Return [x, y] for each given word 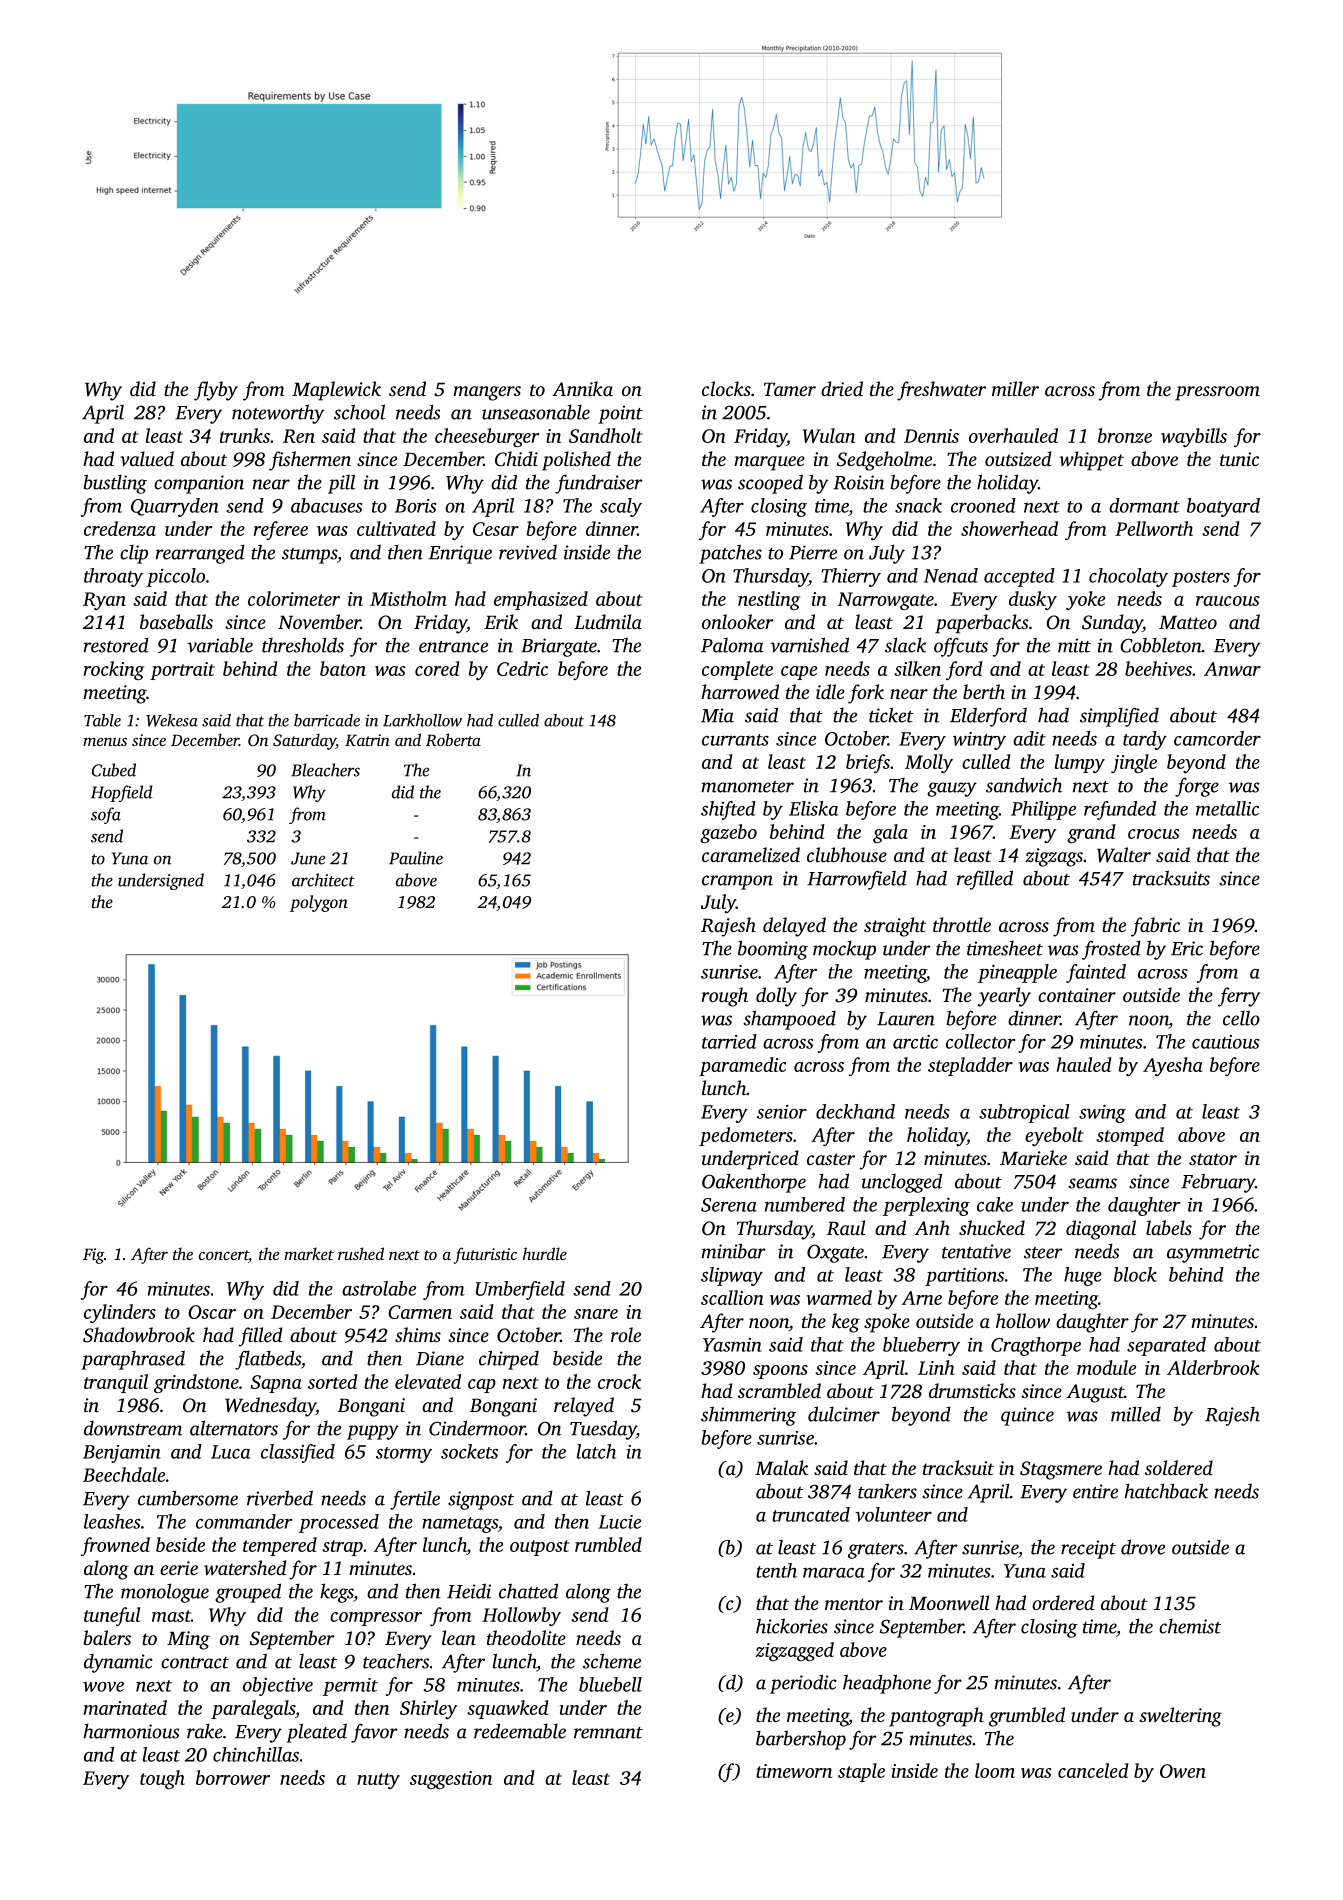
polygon [319, 903]
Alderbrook [1213, 1367]
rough [724, 997]
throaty [113, 577]
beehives [1158, 668]
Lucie [619, 1522]
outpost [540, 1548]
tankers [887, 1491]
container [1077, 995]
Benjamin [122, 1454]
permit [350, 1687]
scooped [770, 484]
